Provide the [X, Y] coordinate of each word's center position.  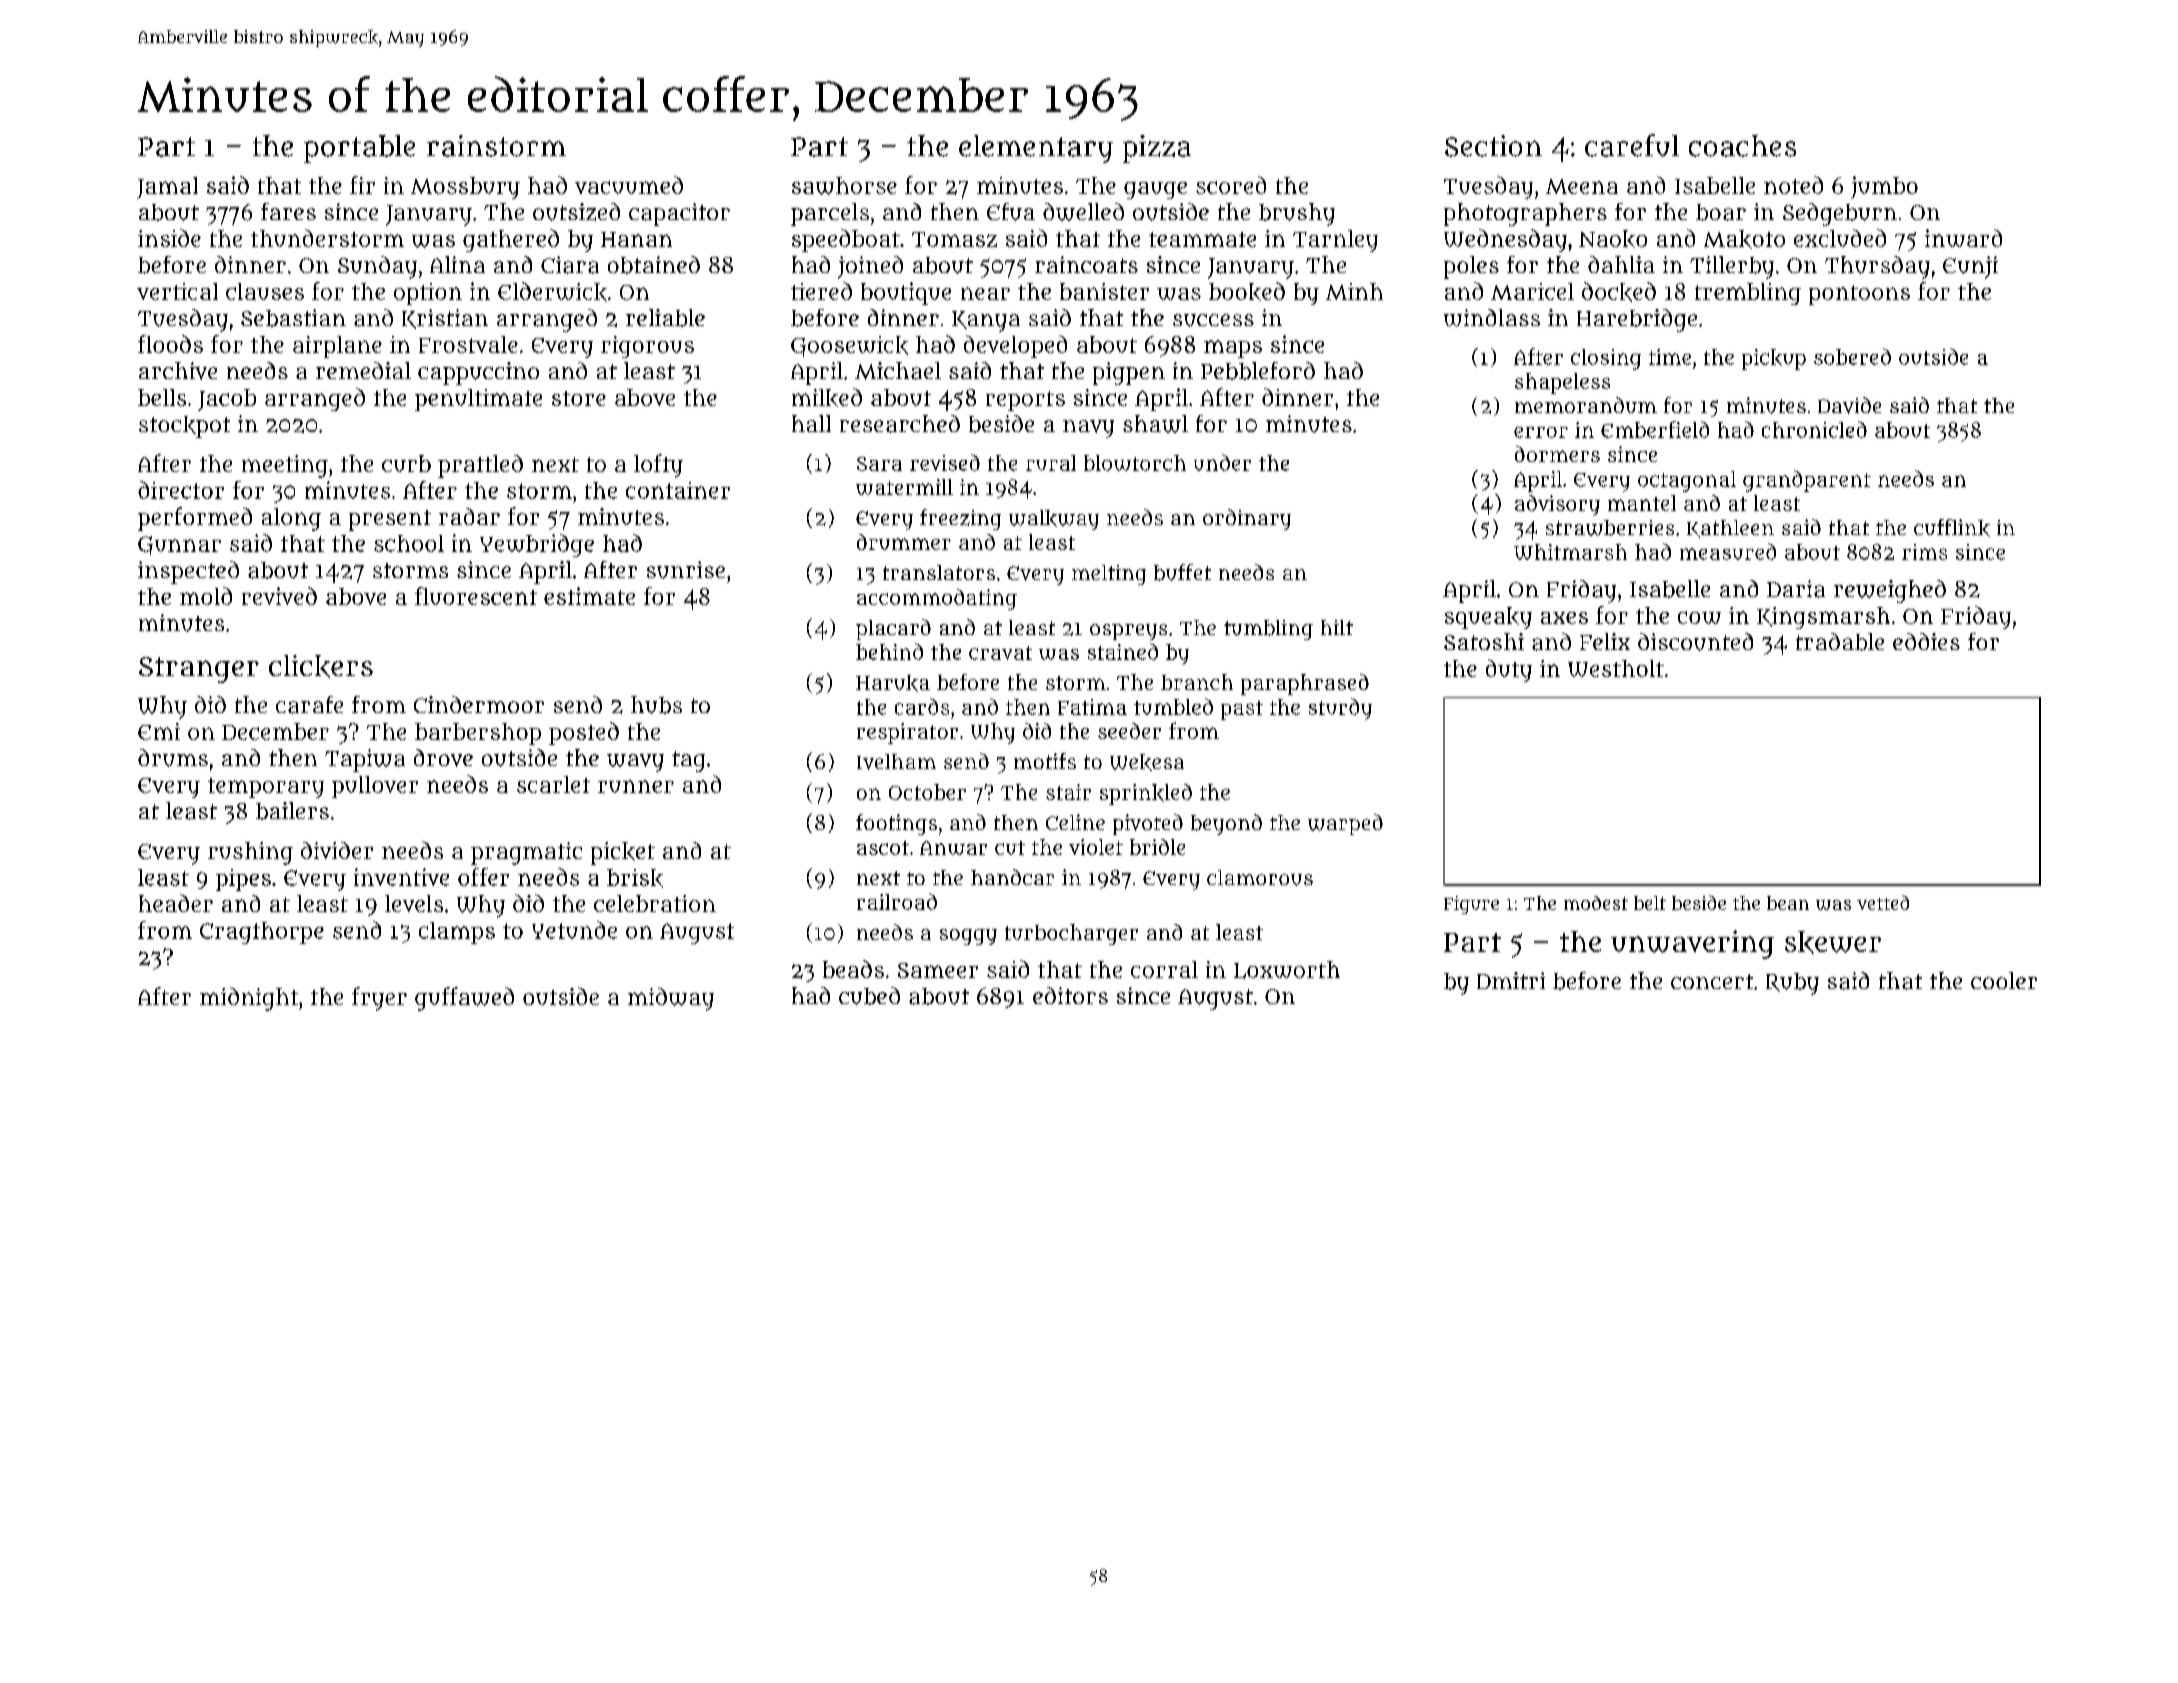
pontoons [1859, 295]
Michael [898, 371]
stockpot [184, 427]
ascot [883, 848]
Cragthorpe [262, 933]
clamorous [1260, 878]
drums [173, 758]
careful [1632, 145]
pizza [1157, 149]
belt [1650, 903]
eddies [1926, 641]
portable [359, 149]
